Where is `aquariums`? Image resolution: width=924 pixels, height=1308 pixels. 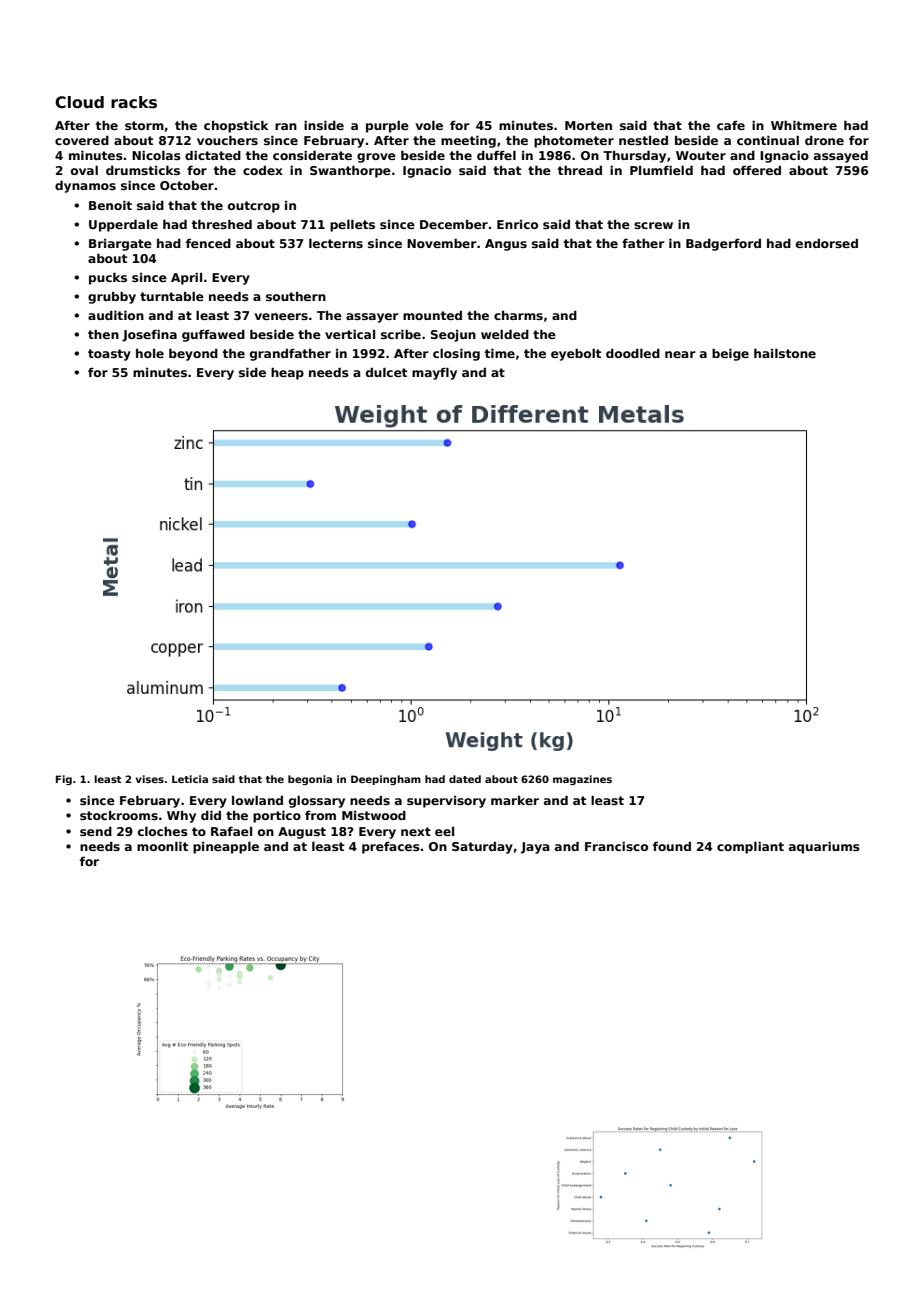
aquariums is located at coordinates (824, 848).
